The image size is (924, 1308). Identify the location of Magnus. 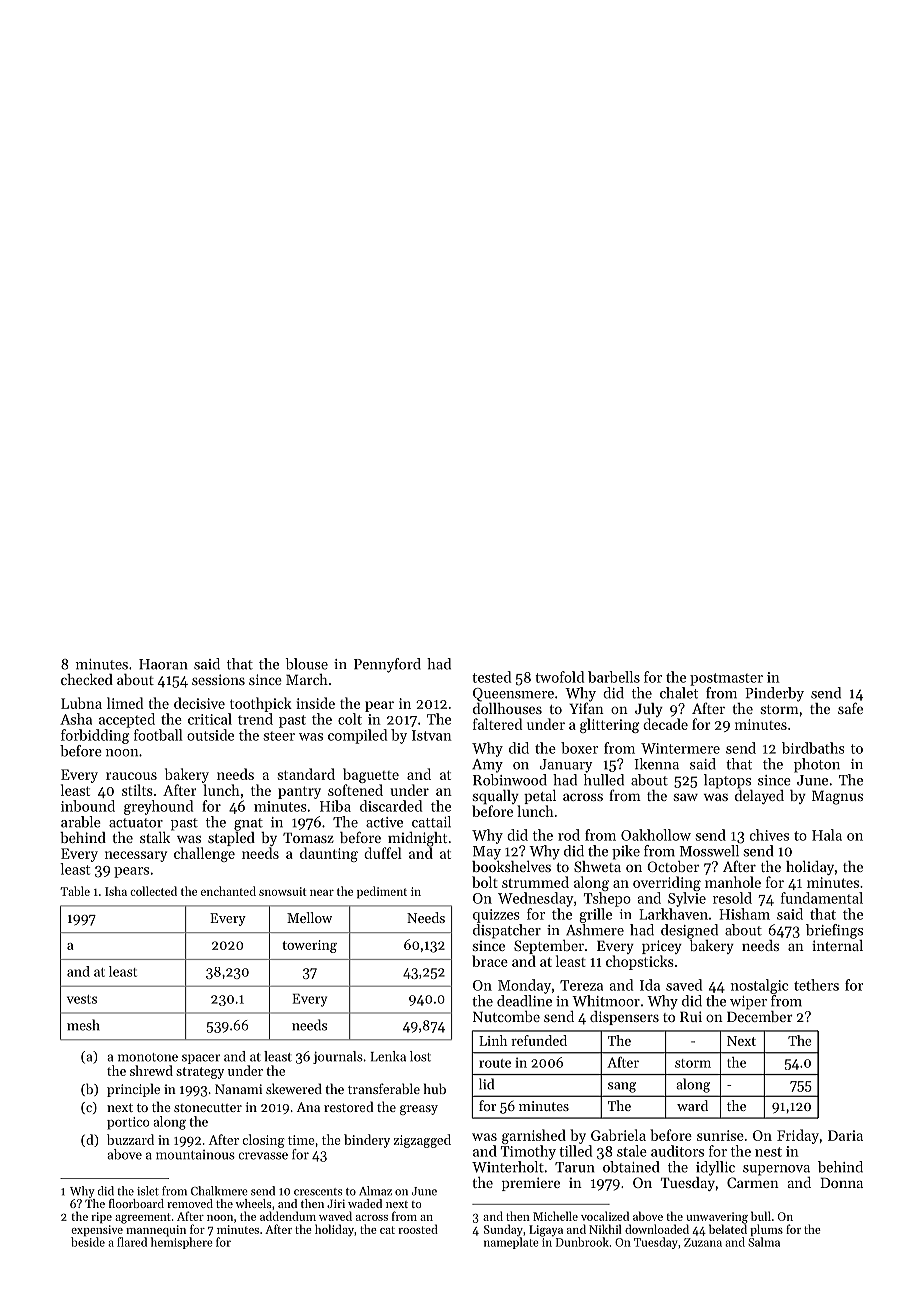
(837, 798).
